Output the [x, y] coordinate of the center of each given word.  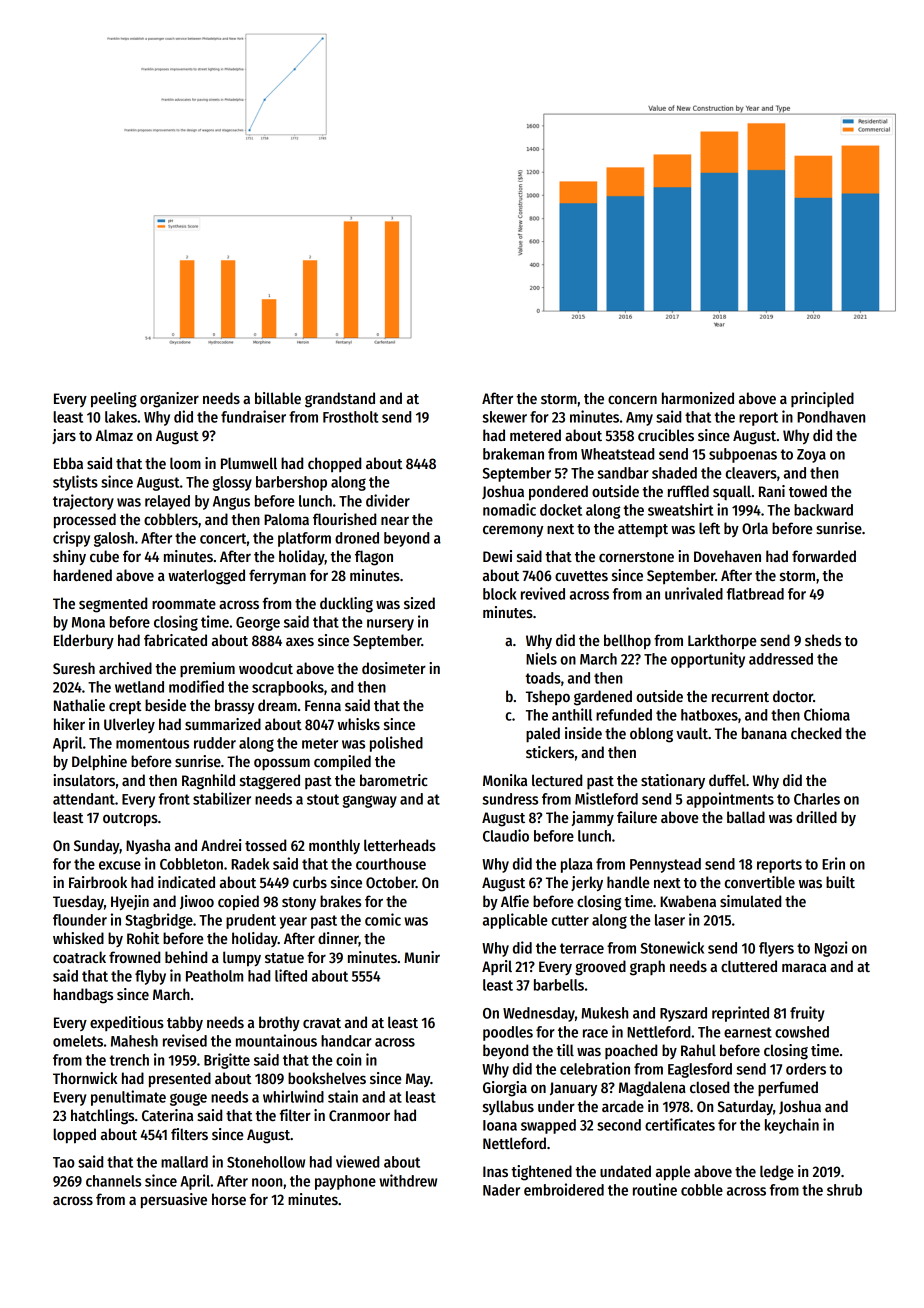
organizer [169, 400]
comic [383, 919]
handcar [346, 1041]
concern [632, 399]
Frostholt [350, 417]
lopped [74, 1136]
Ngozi [831, 949]
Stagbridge [159, 921]
